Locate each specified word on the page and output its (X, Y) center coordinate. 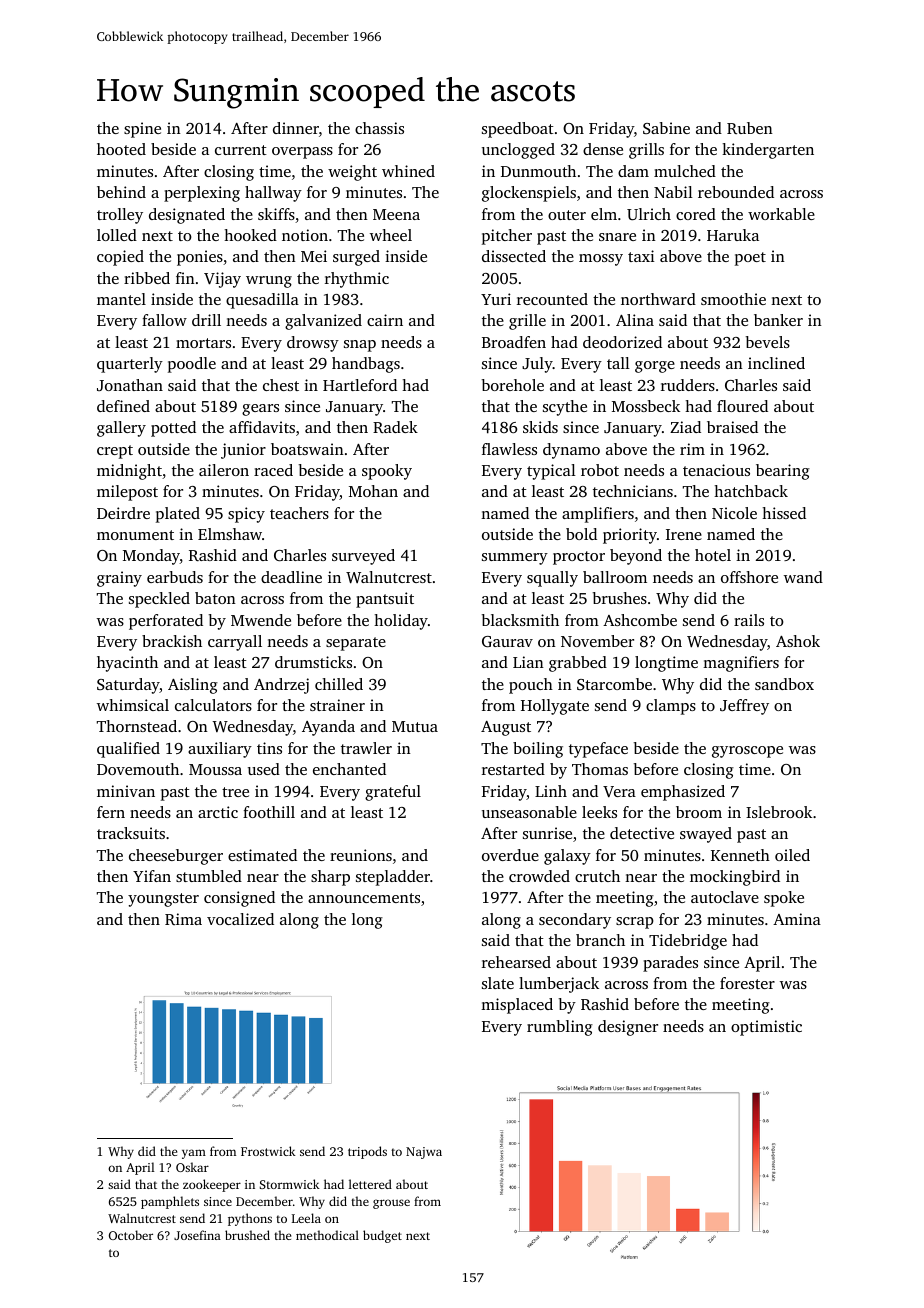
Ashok (798, 641)
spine (142, 130)
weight (352, 173)
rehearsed (516, 962)
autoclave (725, 897)
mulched (685, 171)
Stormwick (290, 1184)
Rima (183, 919)
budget (382, 1236)
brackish (172, 641)
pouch (531, 686)
